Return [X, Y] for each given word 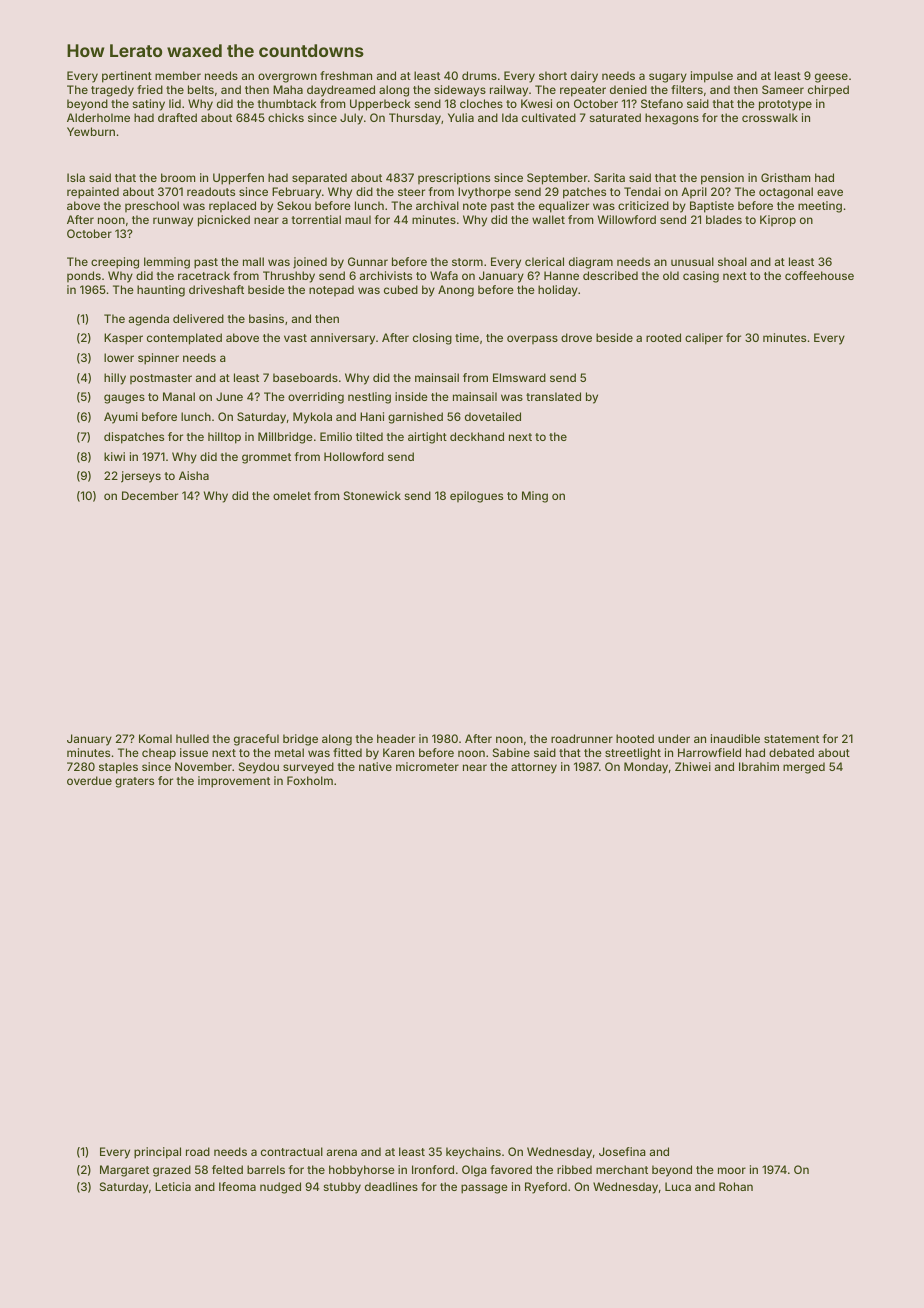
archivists [386, 275]
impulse [712, 77]
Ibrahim [759, 766]
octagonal [786, 193]
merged [804, 768]
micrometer [427, 766]
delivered [198, 318]
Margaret [124, 1171]
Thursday [415, 119]
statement [791, 739]
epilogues [476, 497]
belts [201, 89]
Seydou [259, 768]
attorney [534, 768]
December [150, 495]
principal [157, 1153]
